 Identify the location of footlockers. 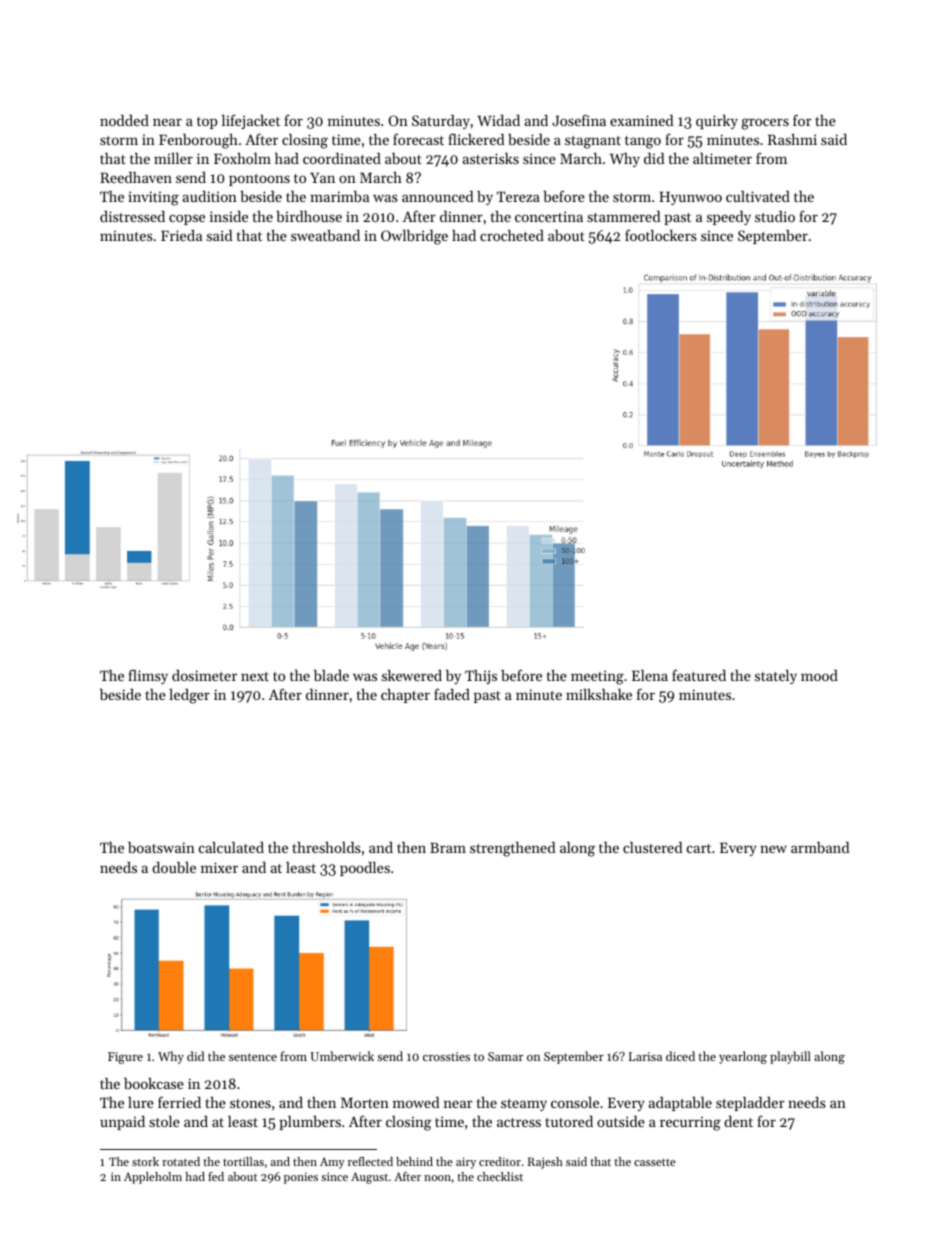
(661, 235).
